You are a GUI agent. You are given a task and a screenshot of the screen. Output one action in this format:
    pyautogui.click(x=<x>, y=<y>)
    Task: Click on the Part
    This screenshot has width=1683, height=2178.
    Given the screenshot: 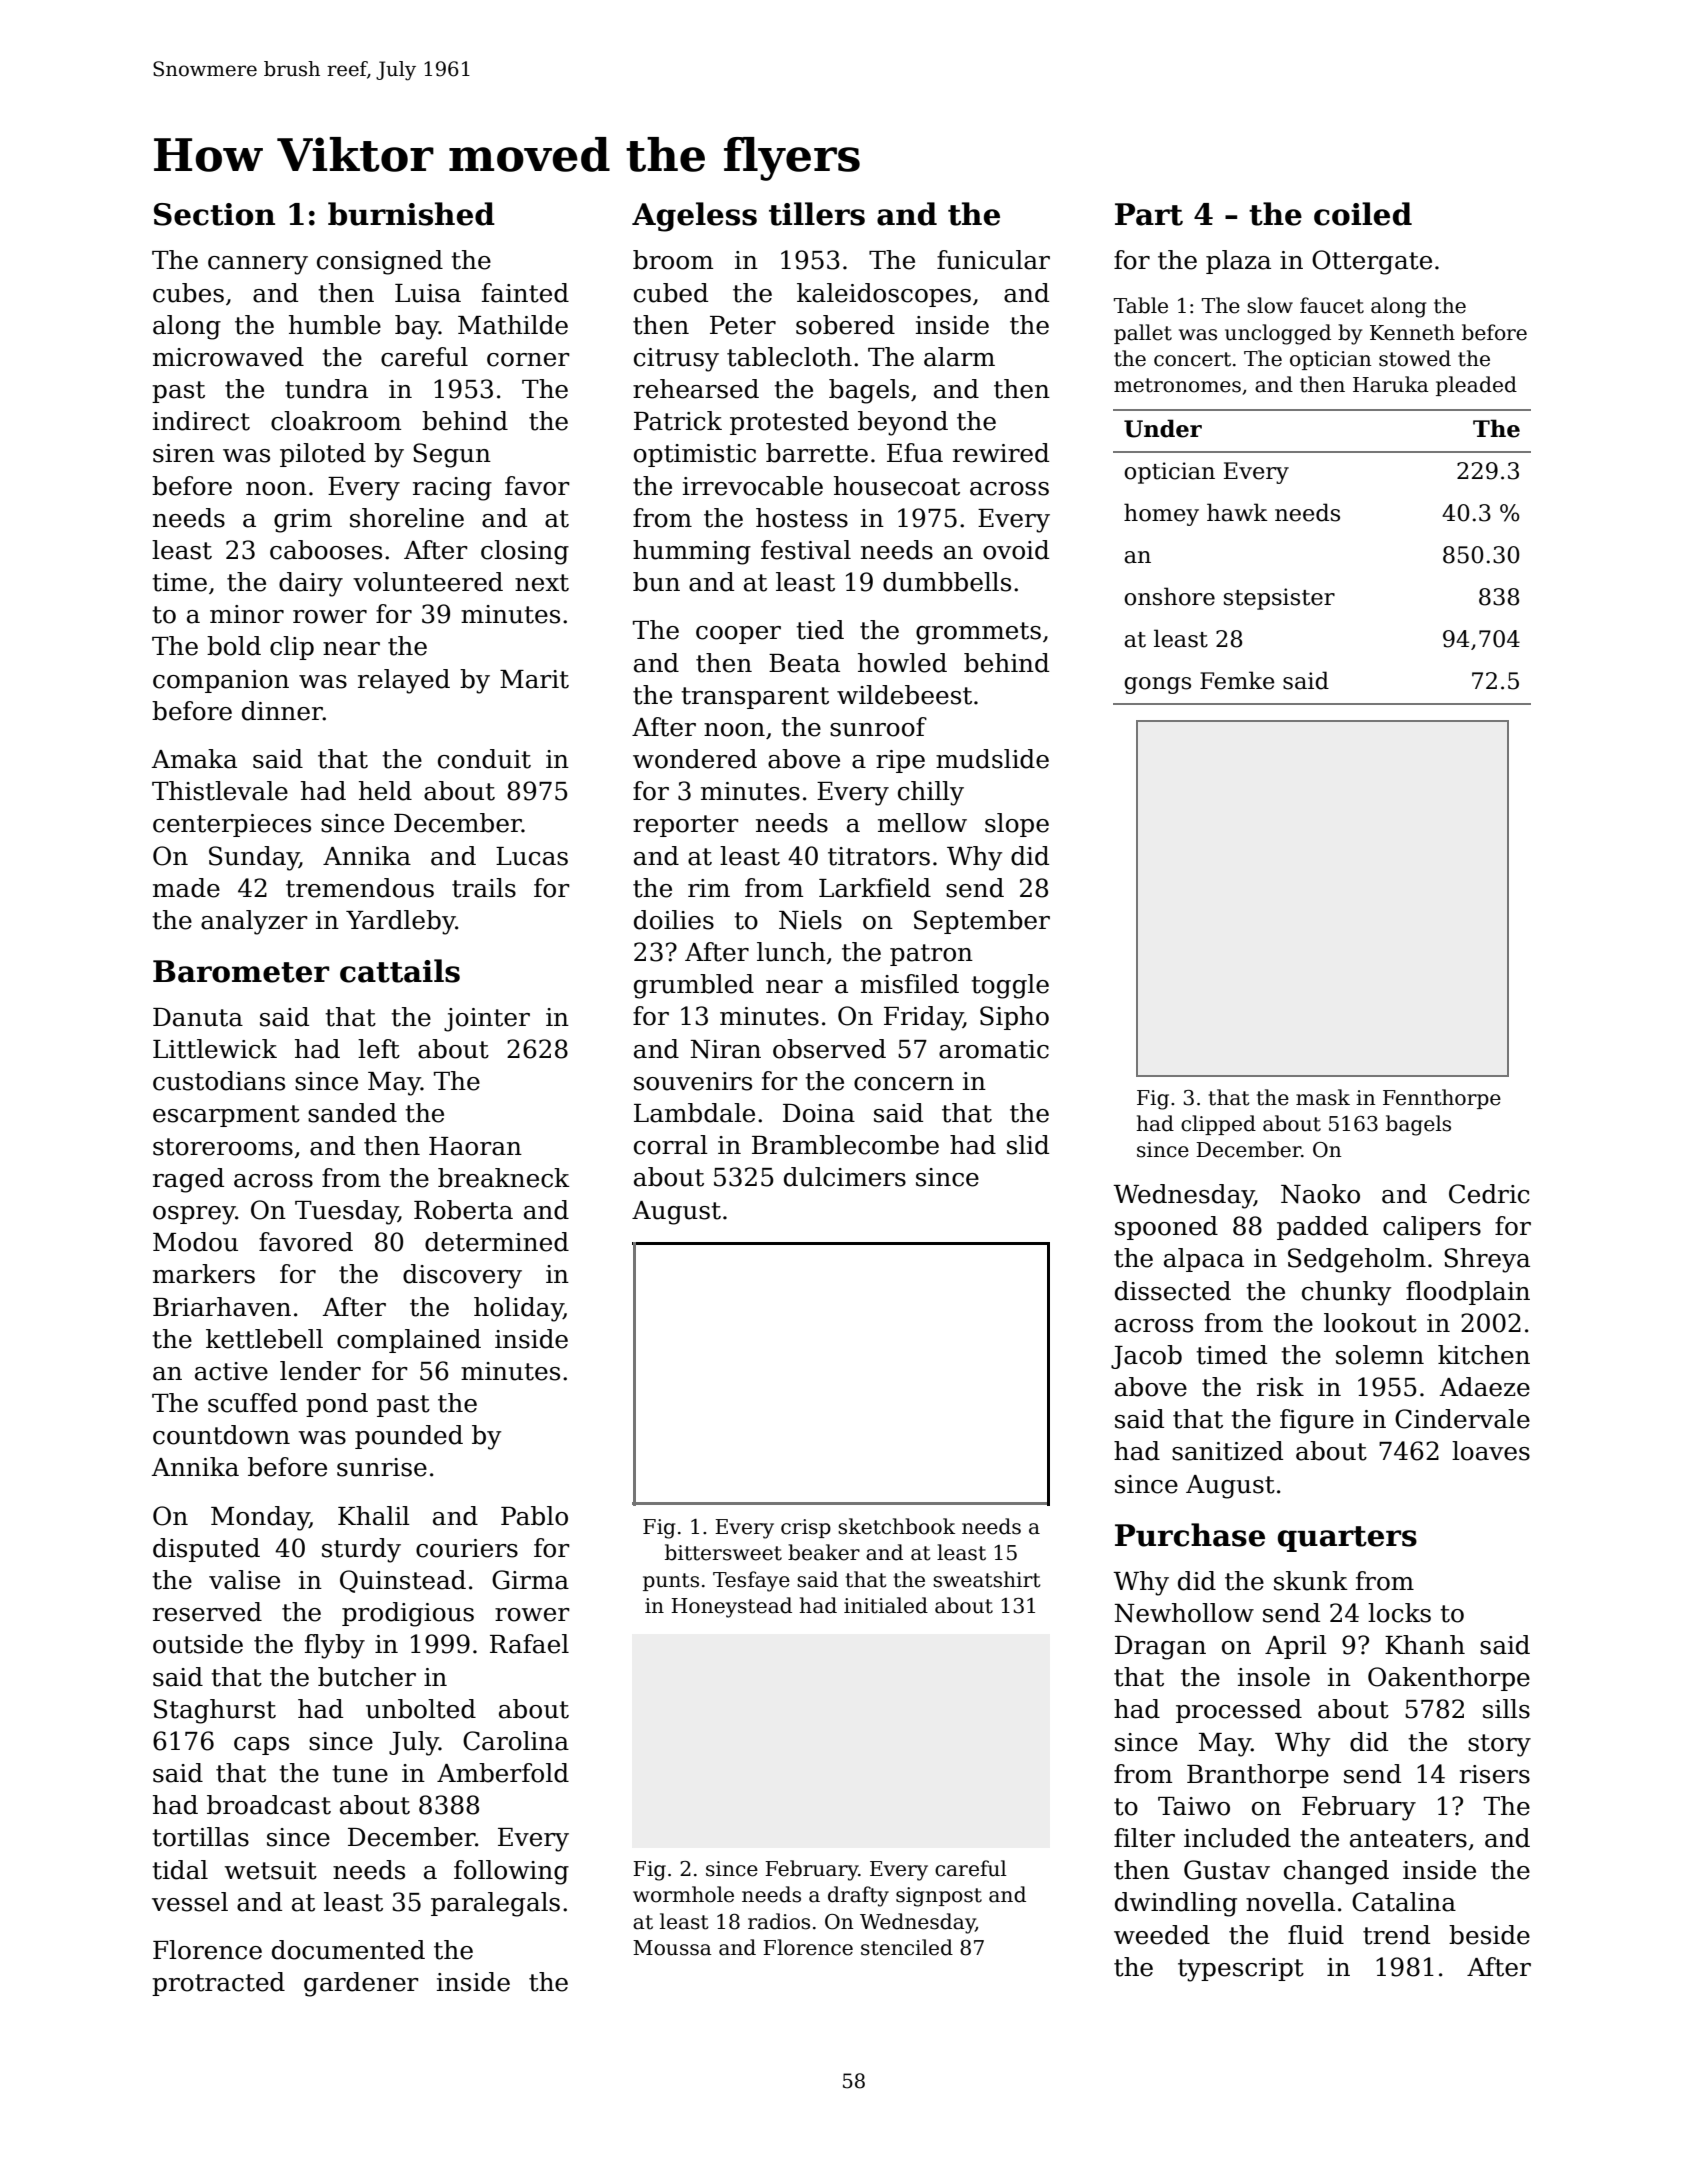 What is the action you would take?
    pyautogui.click(x=1149, y=214)
